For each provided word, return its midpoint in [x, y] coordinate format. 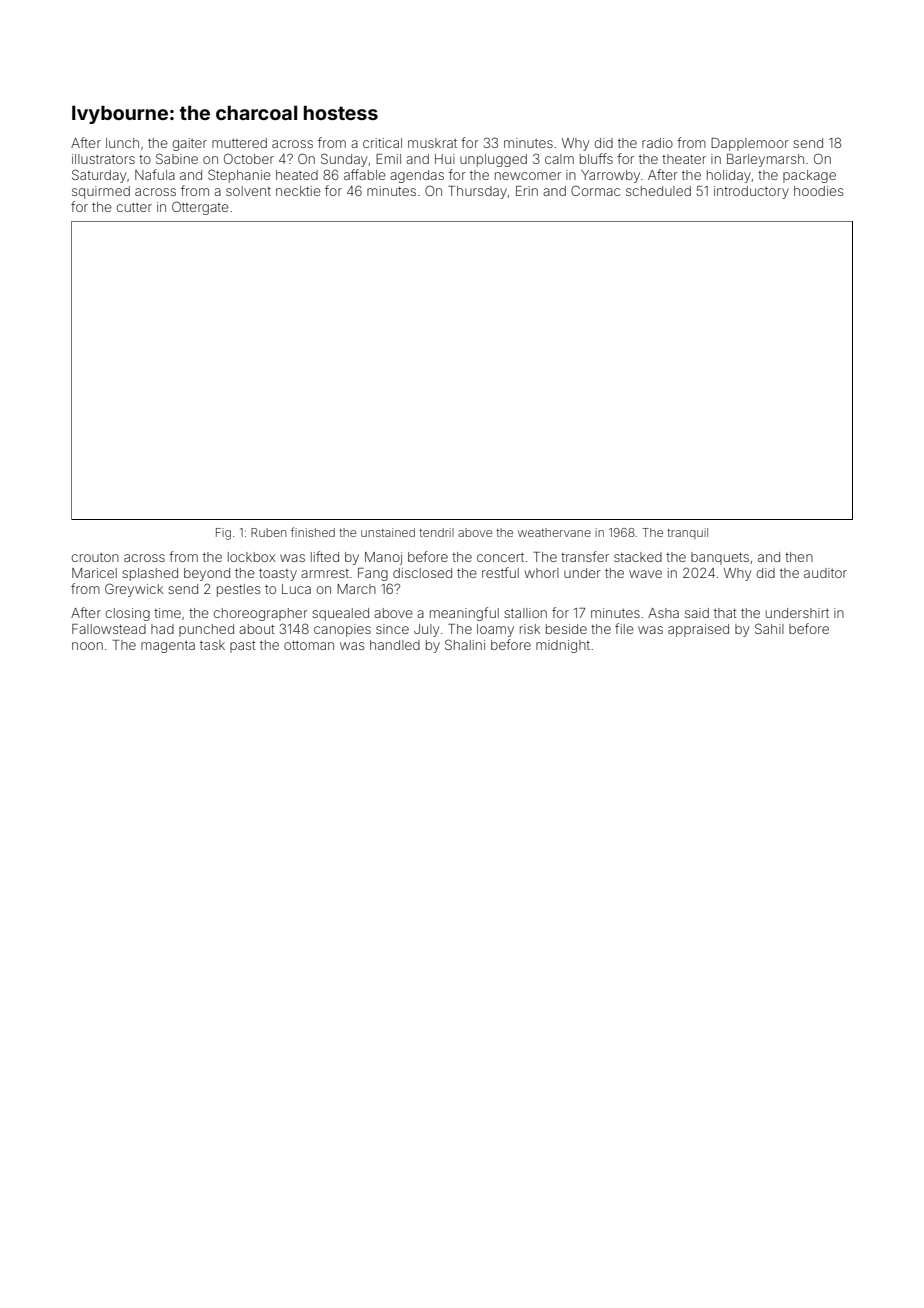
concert [500, 557]
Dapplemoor [750, 144]
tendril [436, 532]
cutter [134, 207]
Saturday [99, 176]
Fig [223, 534]
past [243, 646]
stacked [638, 557]
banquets [720, 558]
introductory [751, 192]
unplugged [493, 160]
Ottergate [200, 208]
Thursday [477, 192]
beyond [207, 574]
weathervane [554, 532]
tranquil [687, 533]
